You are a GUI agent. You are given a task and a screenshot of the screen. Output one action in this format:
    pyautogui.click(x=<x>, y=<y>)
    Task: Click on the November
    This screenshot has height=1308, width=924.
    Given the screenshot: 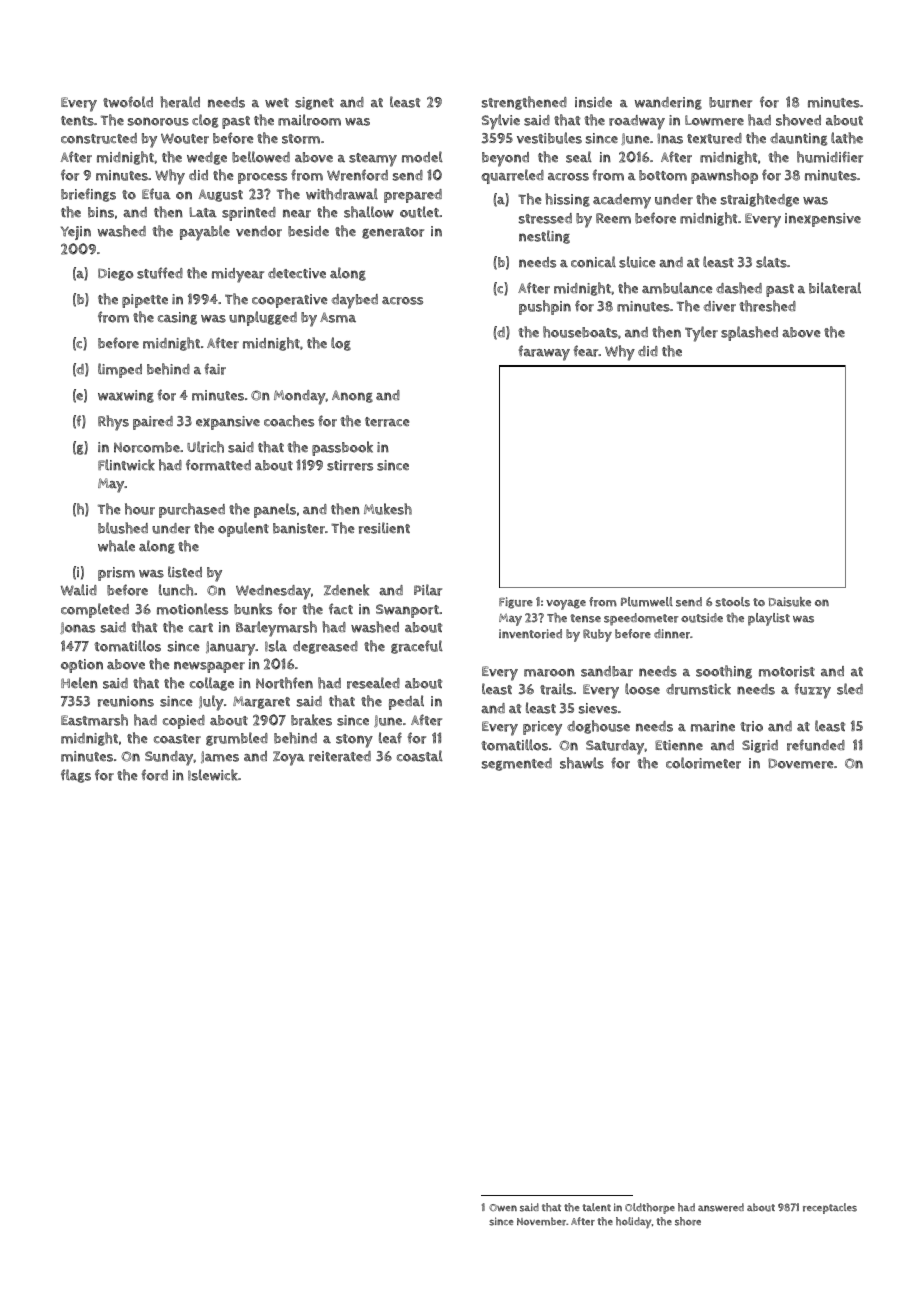 What is the action you would take?
    pyautogui.click(x=541, y=1221)
